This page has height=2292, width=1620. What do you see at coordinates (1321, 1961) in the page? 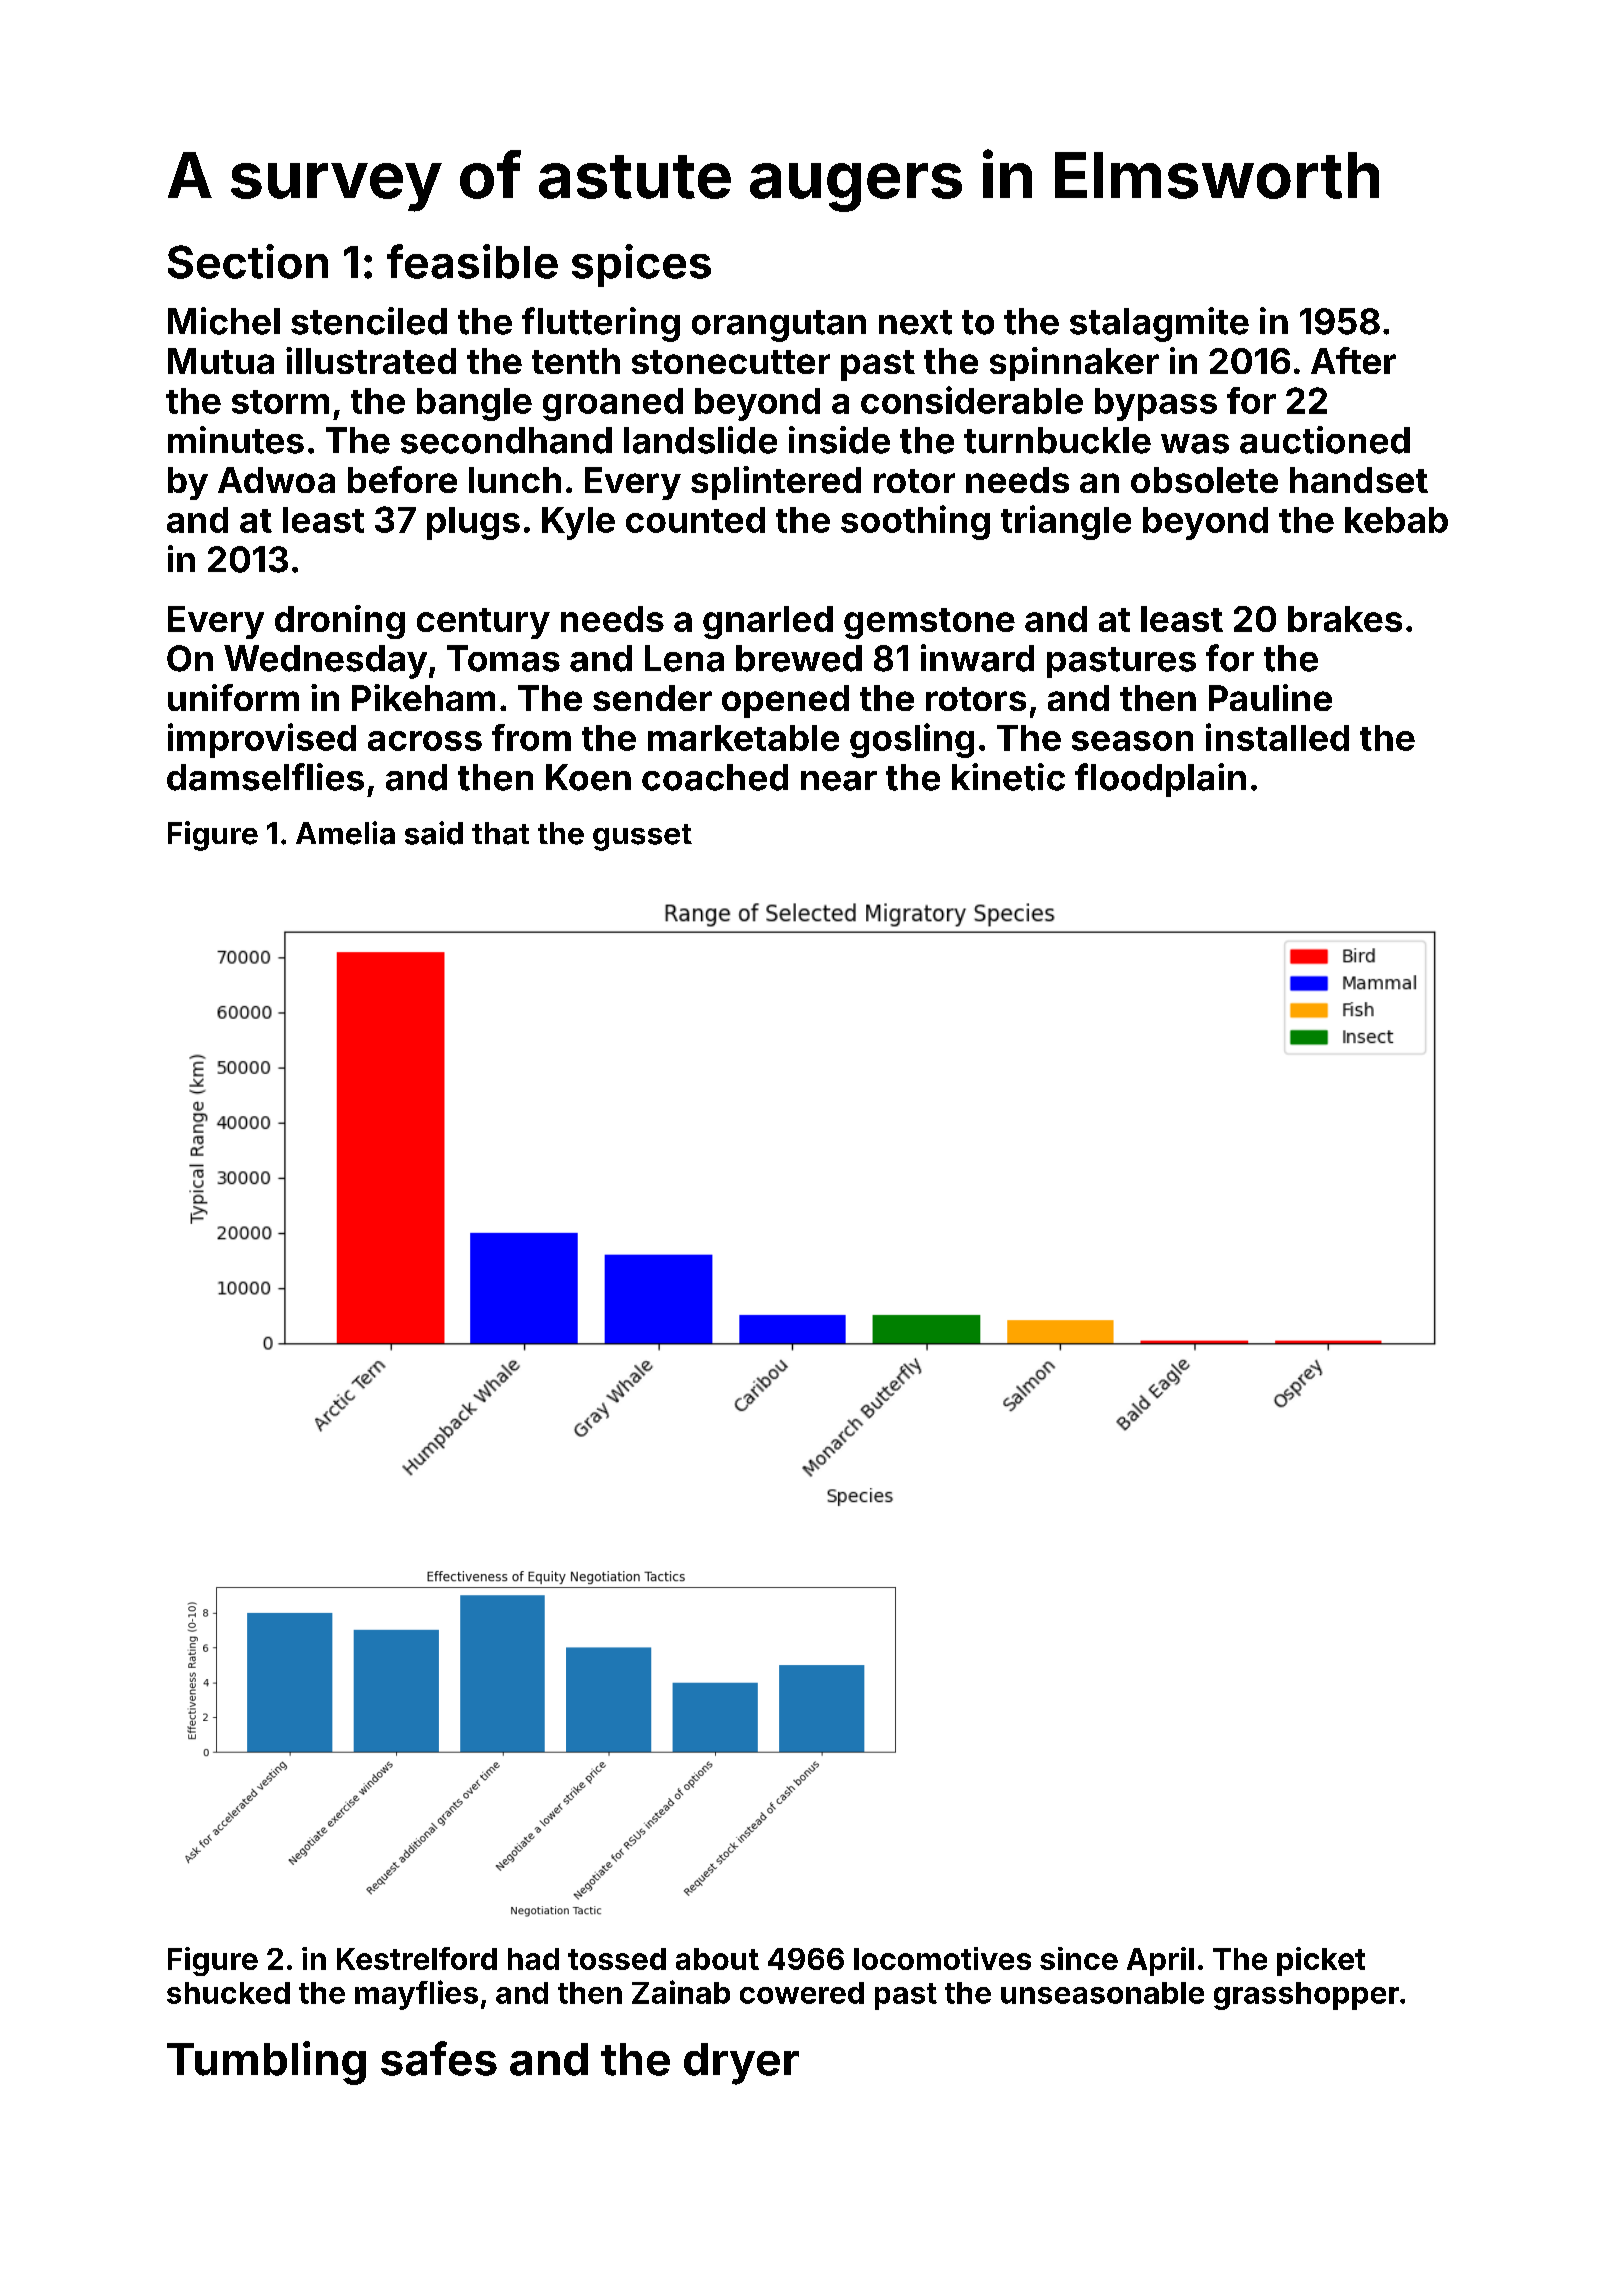
I see `picket` at bounding box center [1321, 1961].
